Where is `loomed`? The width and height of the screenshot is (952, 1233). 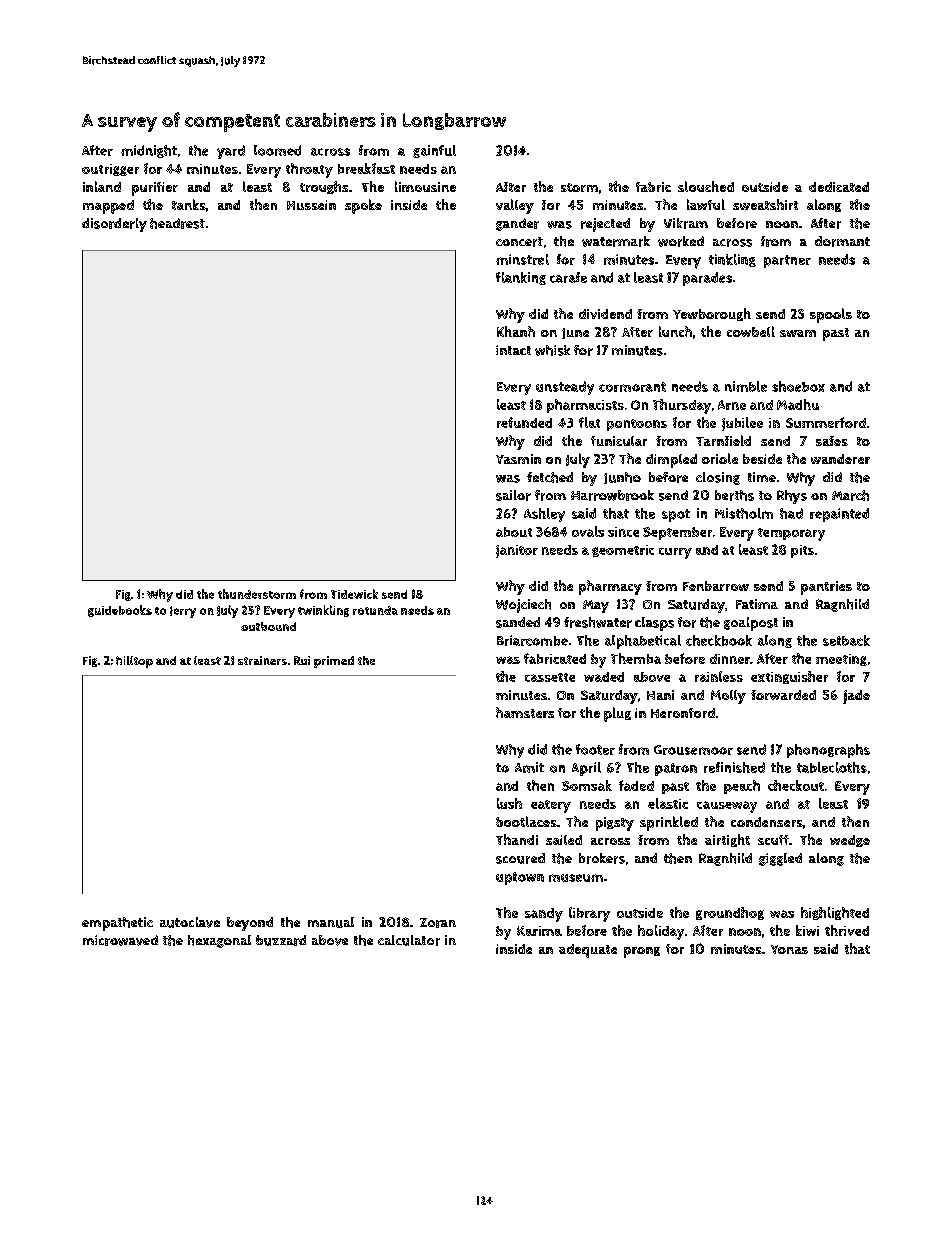 loomed is located at coordinates (277, 150).
